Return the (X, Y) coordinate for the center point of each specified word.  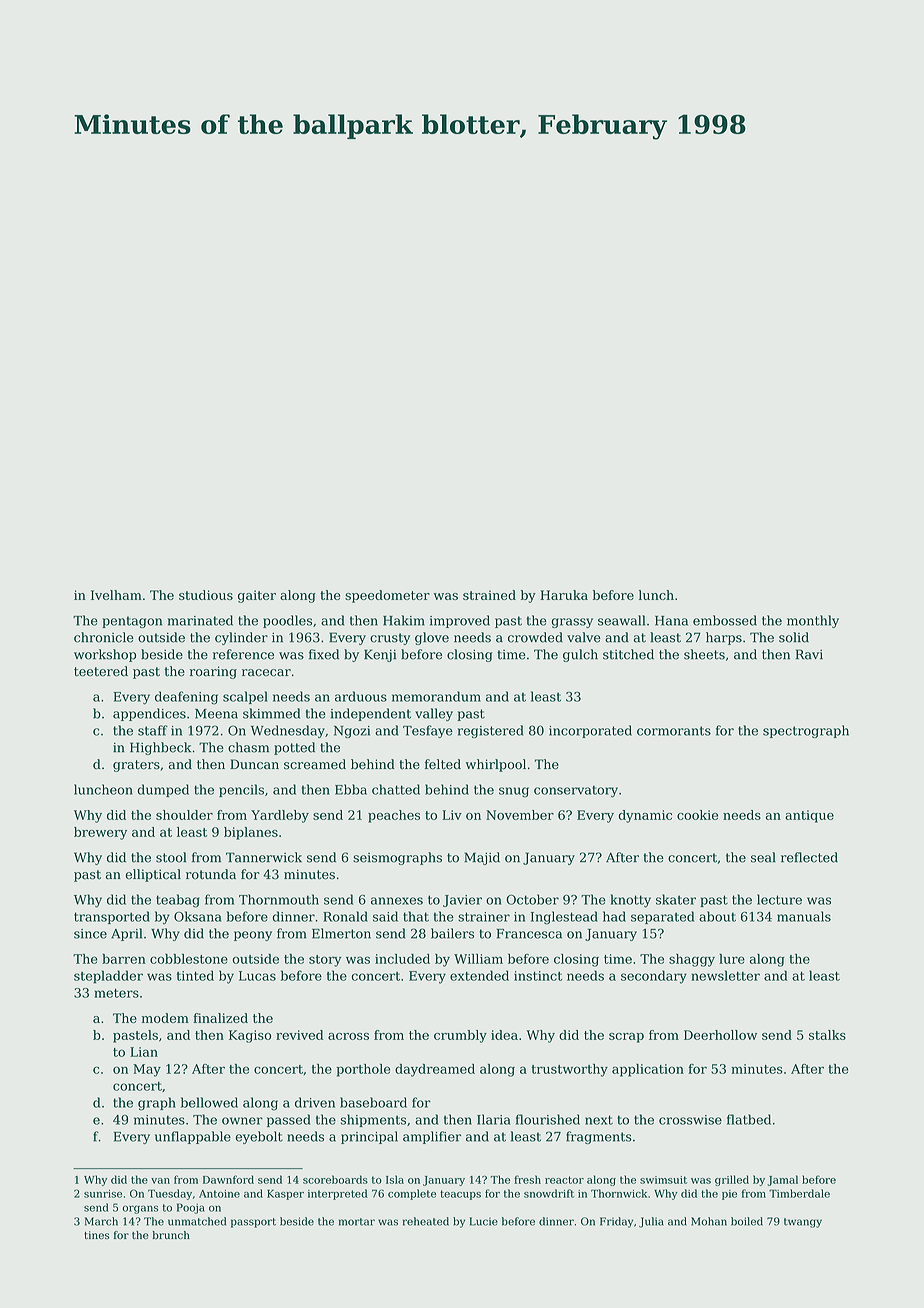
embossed (725, 620)
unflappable (193, 1137)
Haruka (564, 595)
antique (809, 816)
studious (206, 595)
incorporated (590, 731)
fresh (527, 1179)
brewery (100, 833)
